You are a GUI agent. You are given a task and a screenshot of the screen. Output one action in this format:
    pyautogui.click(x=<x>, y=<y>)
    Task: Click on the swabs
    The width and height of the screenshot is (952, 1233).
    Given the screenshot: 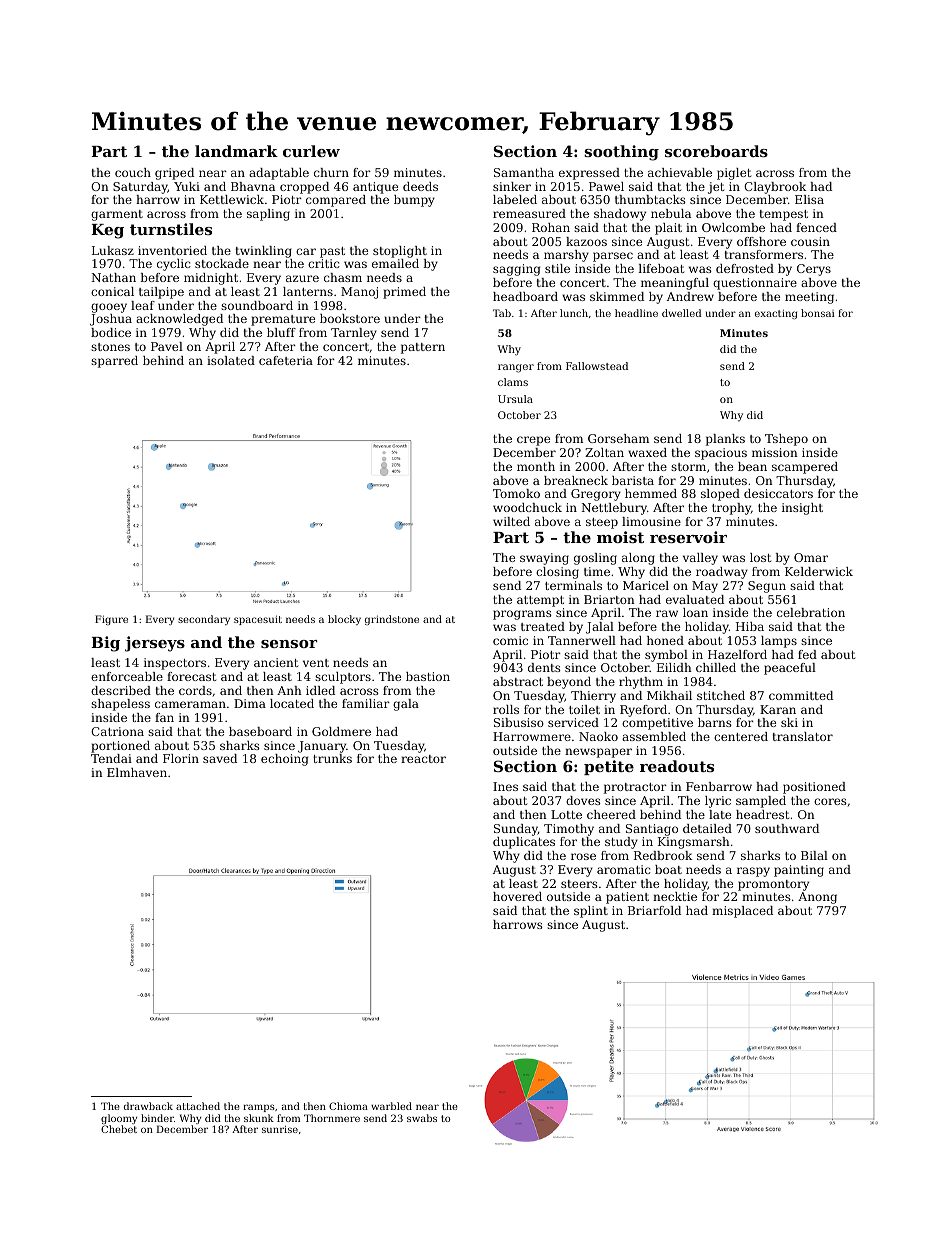 What is the action you would take?
    pyautogui.click(x=422, y=1118)
